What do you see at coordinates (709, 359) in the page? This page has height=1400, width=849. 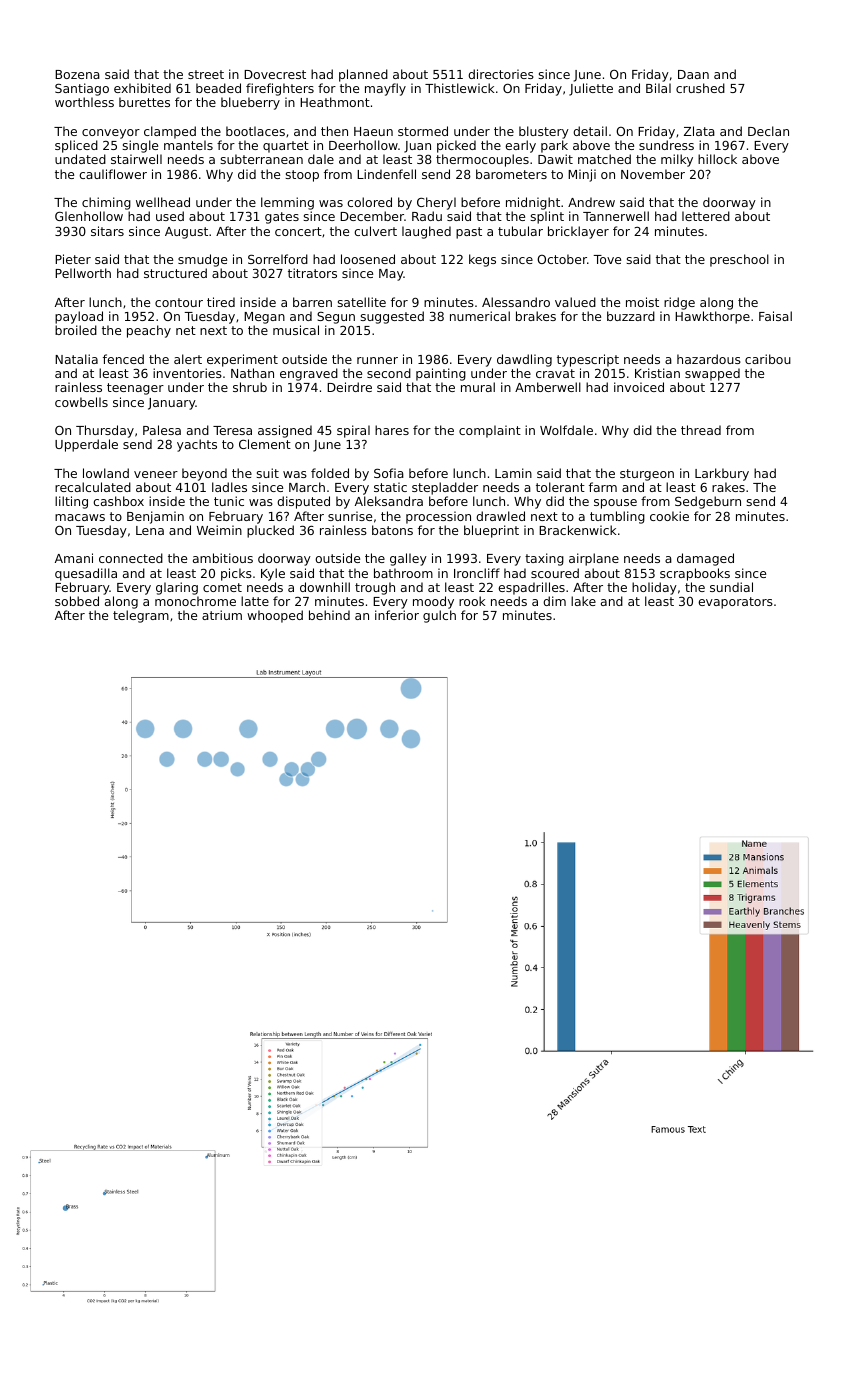 I see `hazardous` at bounding box center [709, 359].
